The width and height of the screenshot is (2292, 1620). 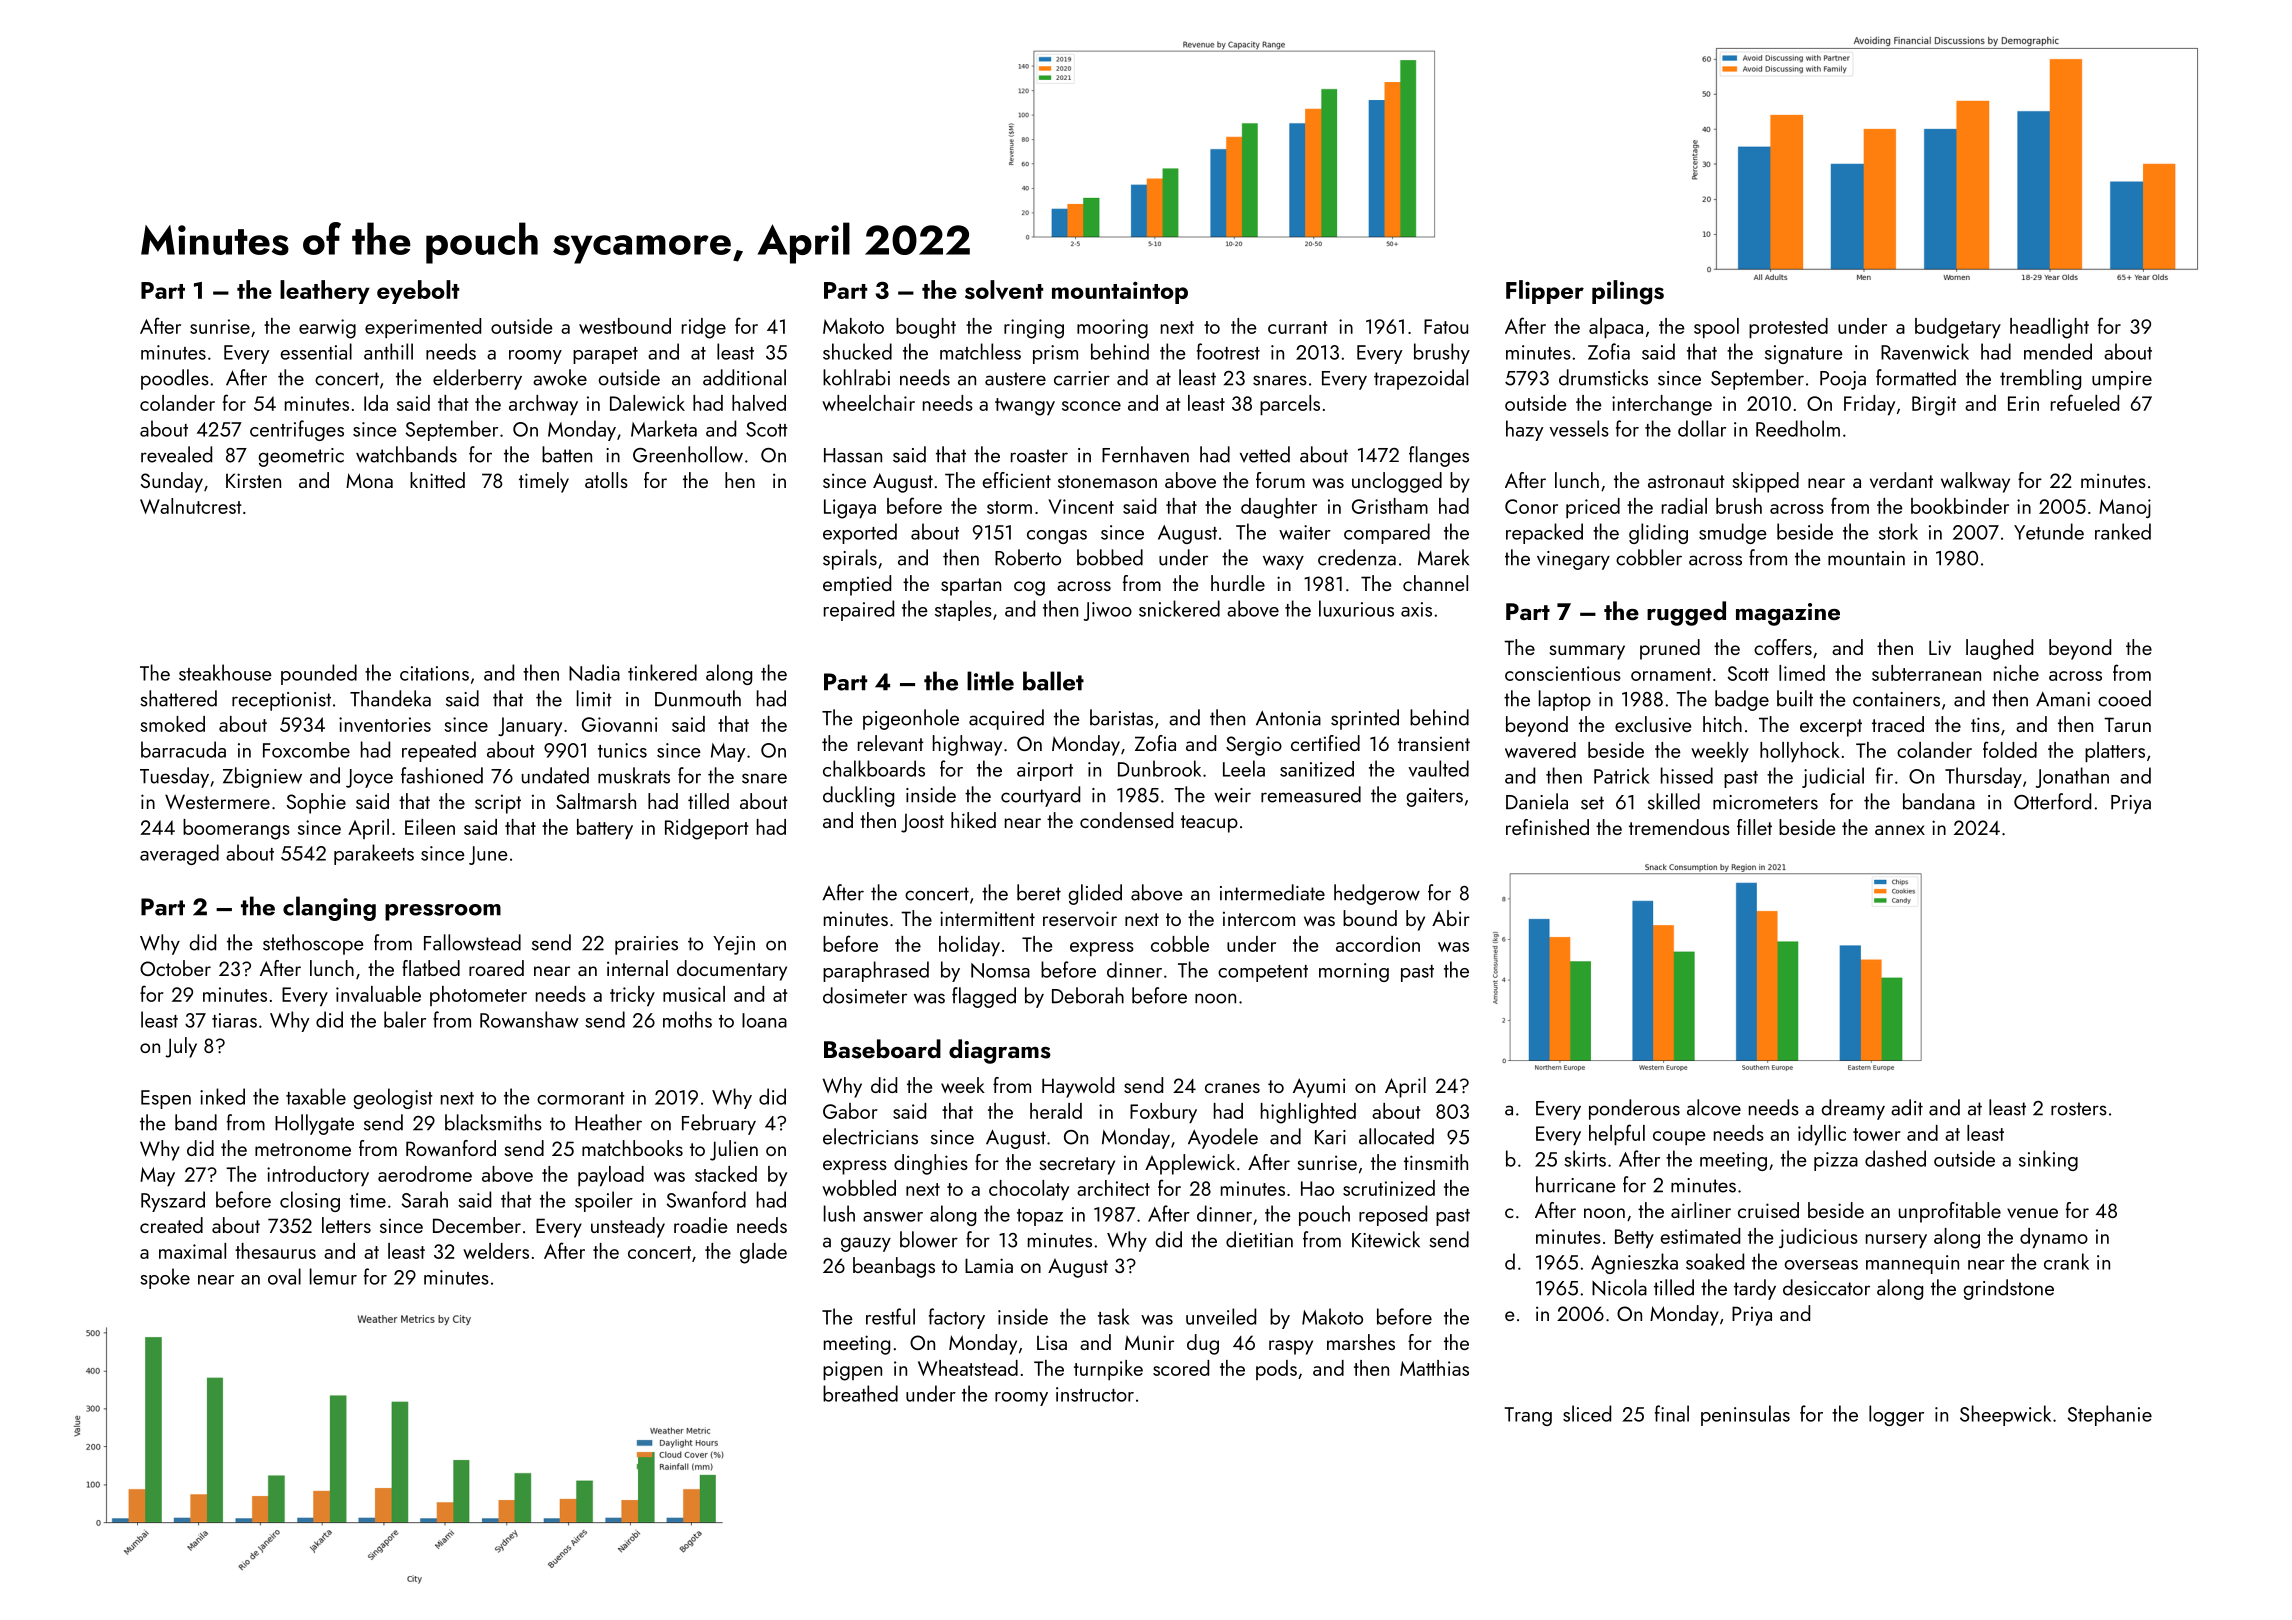 I want to click on steakhouse, so click(x=225, y=672).
